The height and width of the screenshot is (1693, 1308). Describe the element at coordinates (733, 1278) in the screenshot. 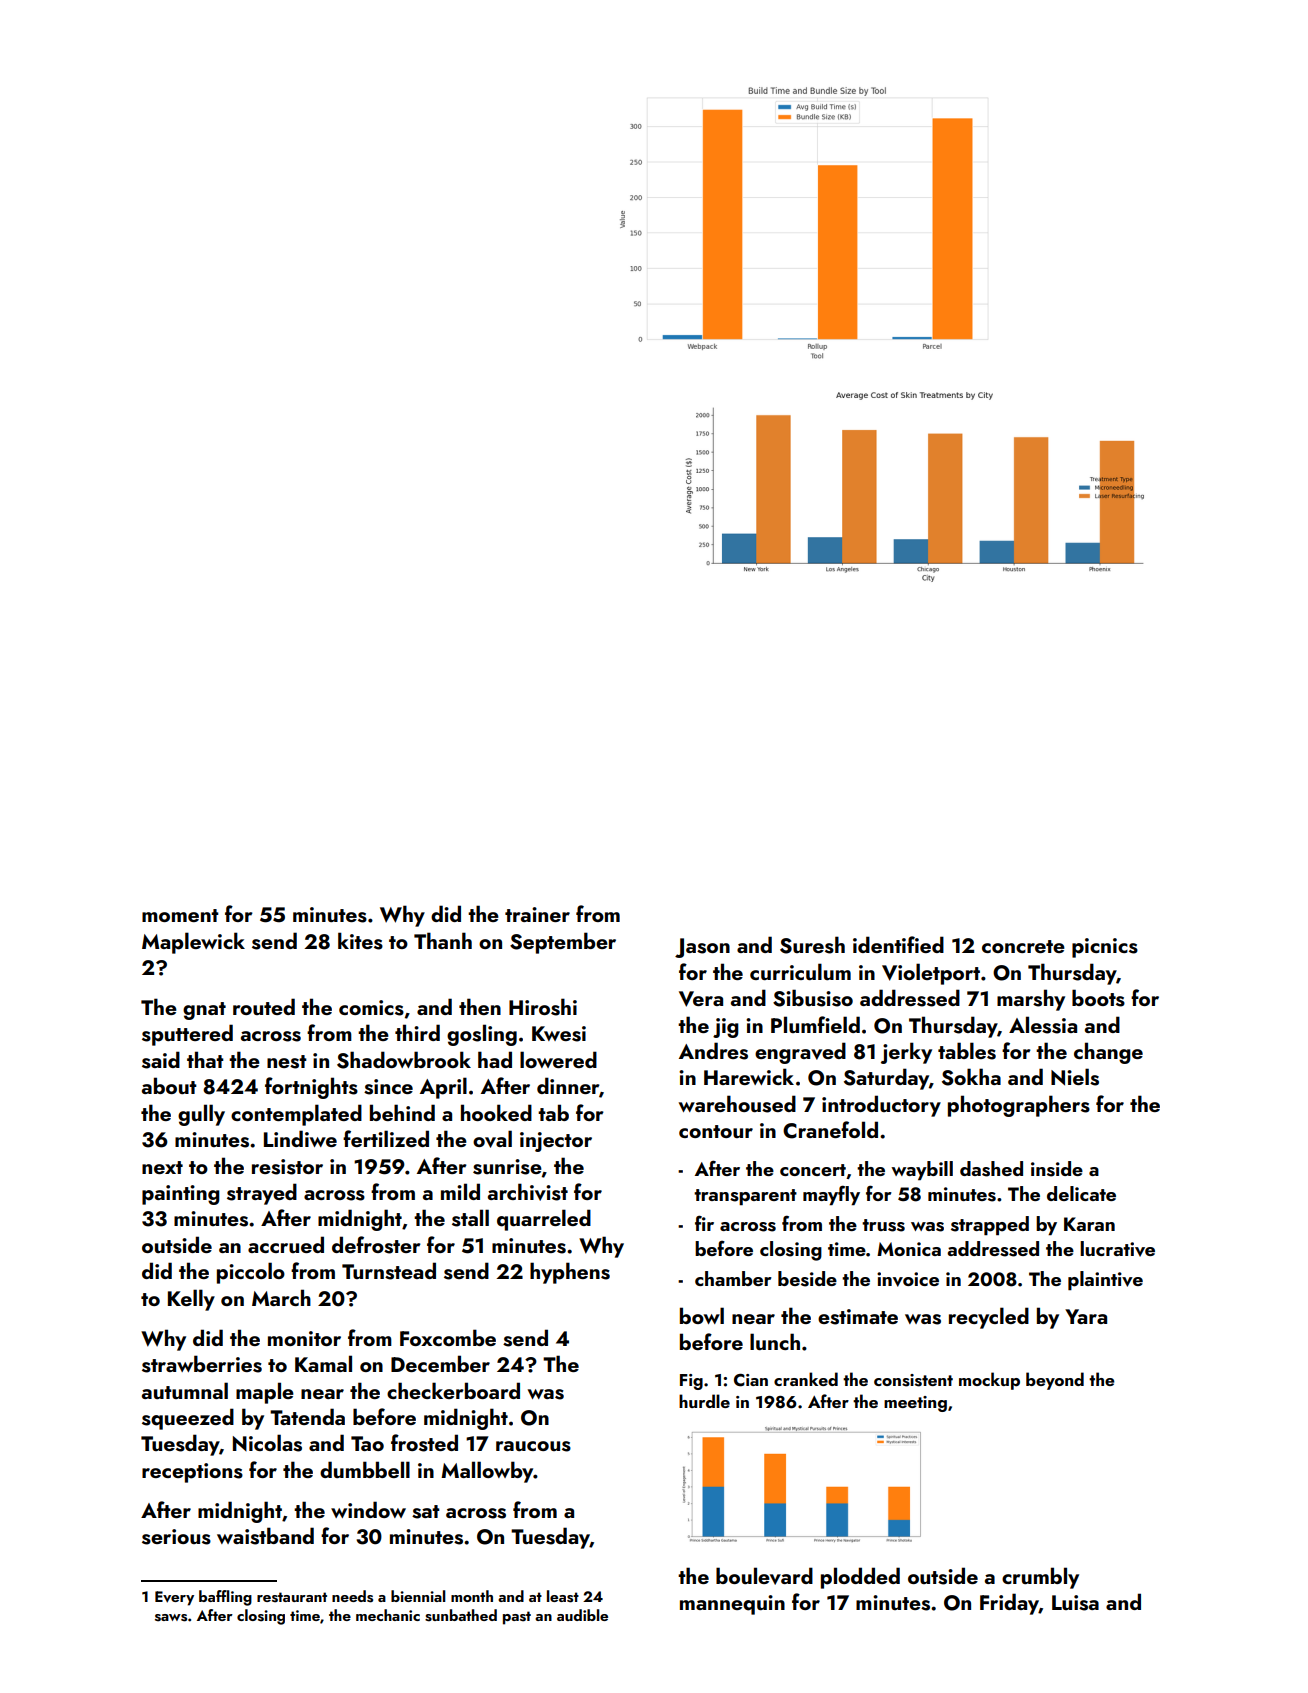

I see `chamber` at that location.
